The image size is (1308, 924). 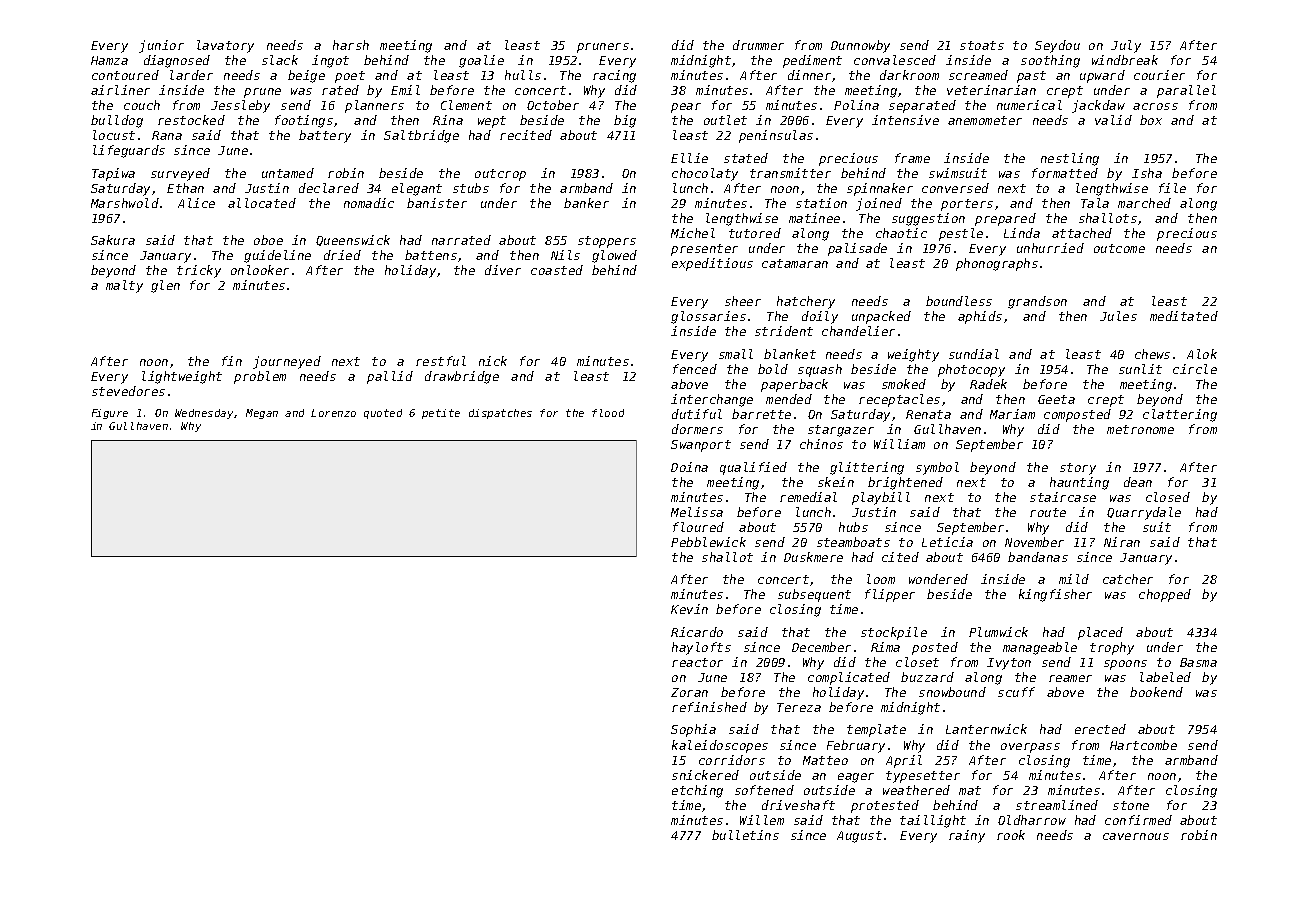 I want to click on metronome, so click(x=1140, y=429).
